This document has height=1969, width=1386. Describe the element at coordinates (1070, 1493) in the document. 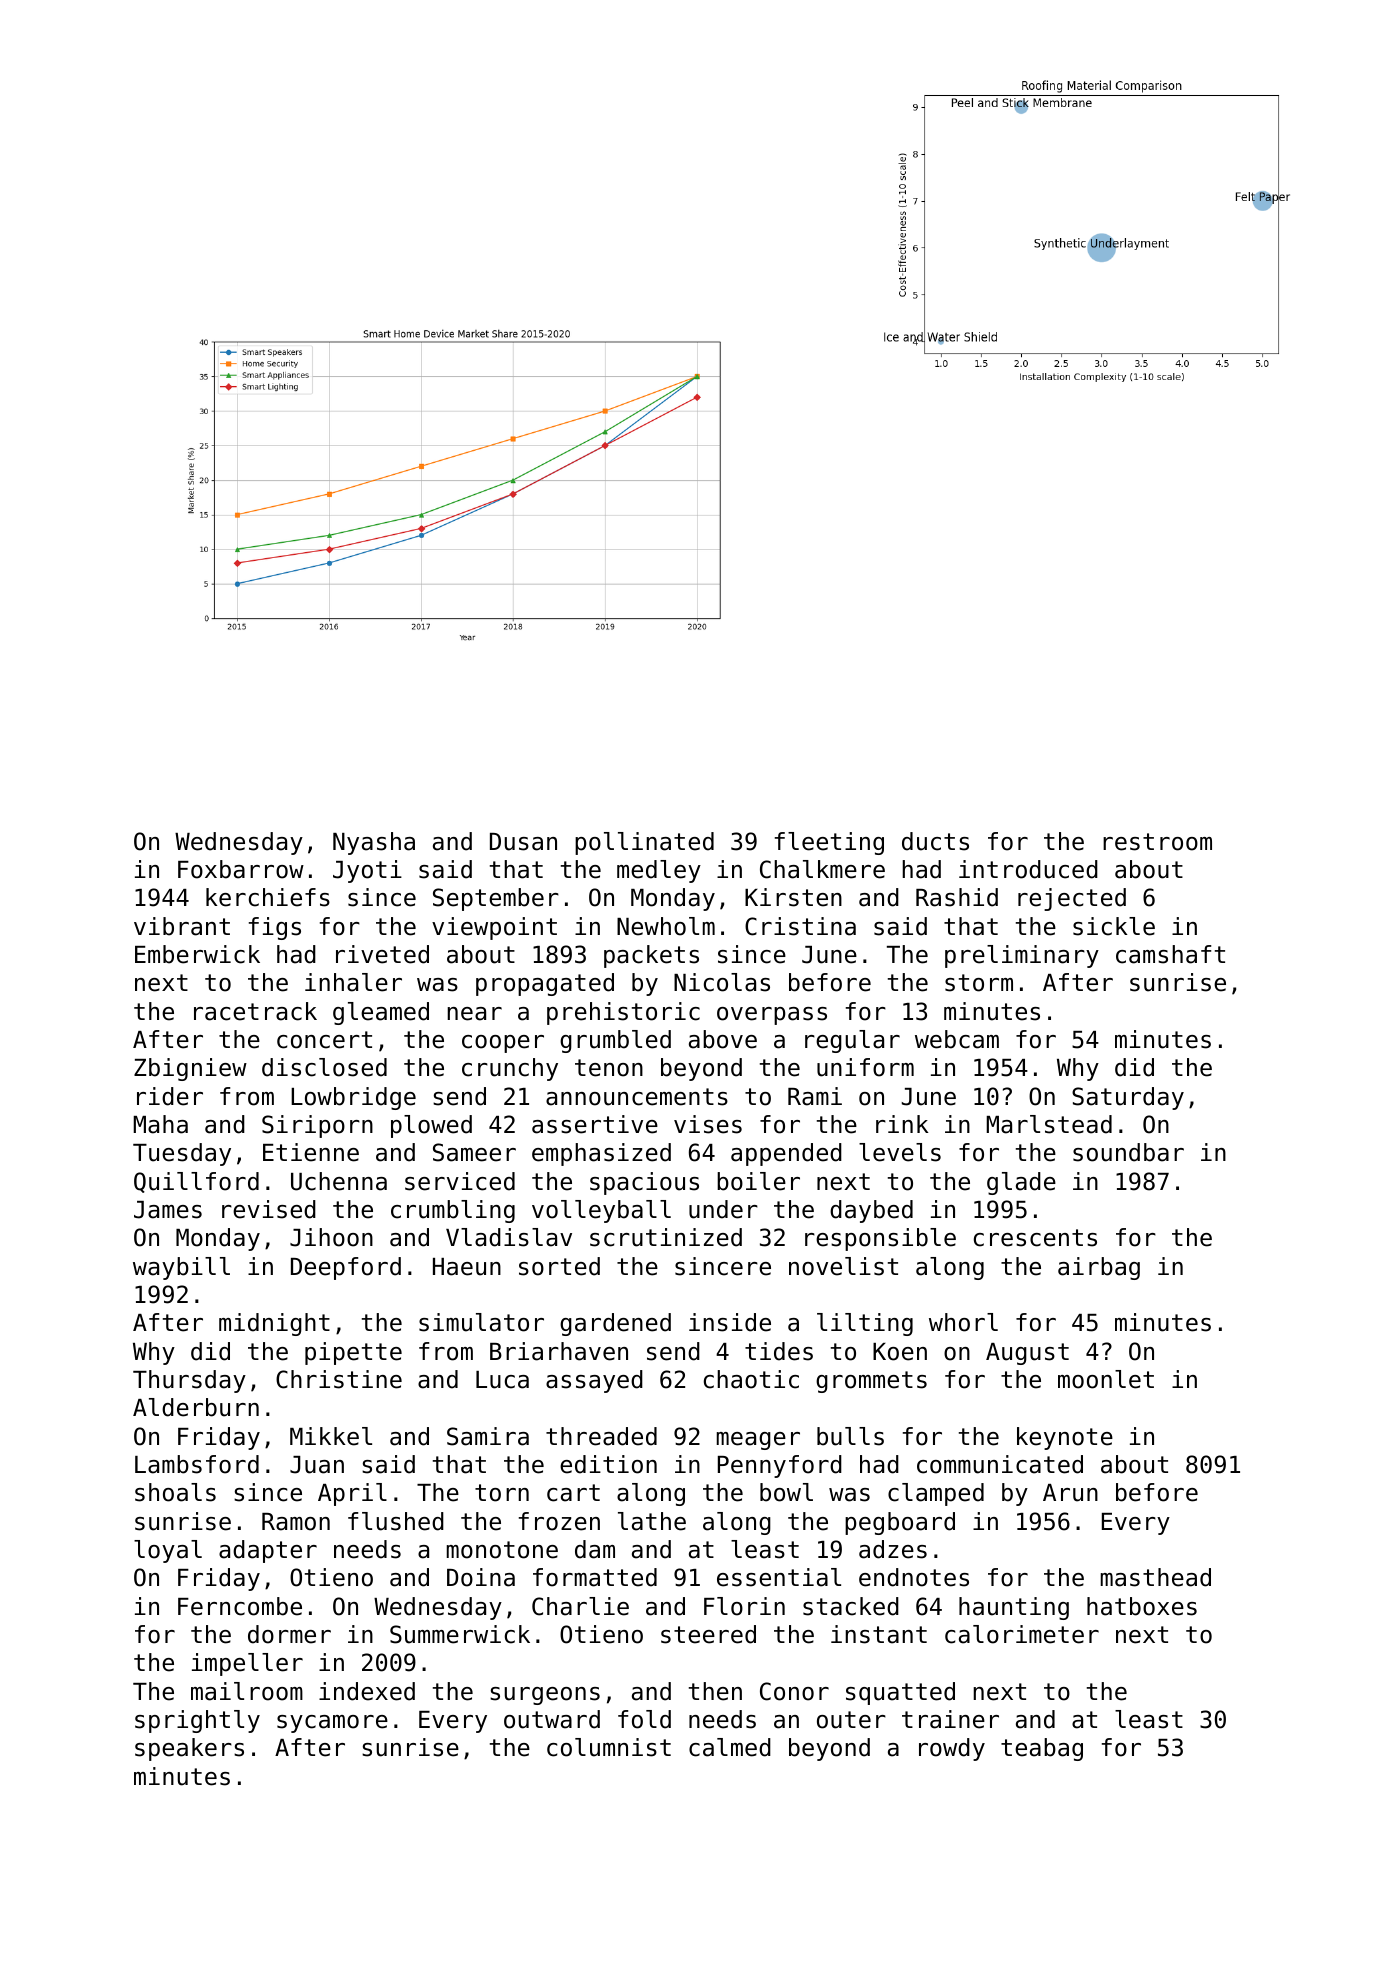

I see `Arun` at that location.
